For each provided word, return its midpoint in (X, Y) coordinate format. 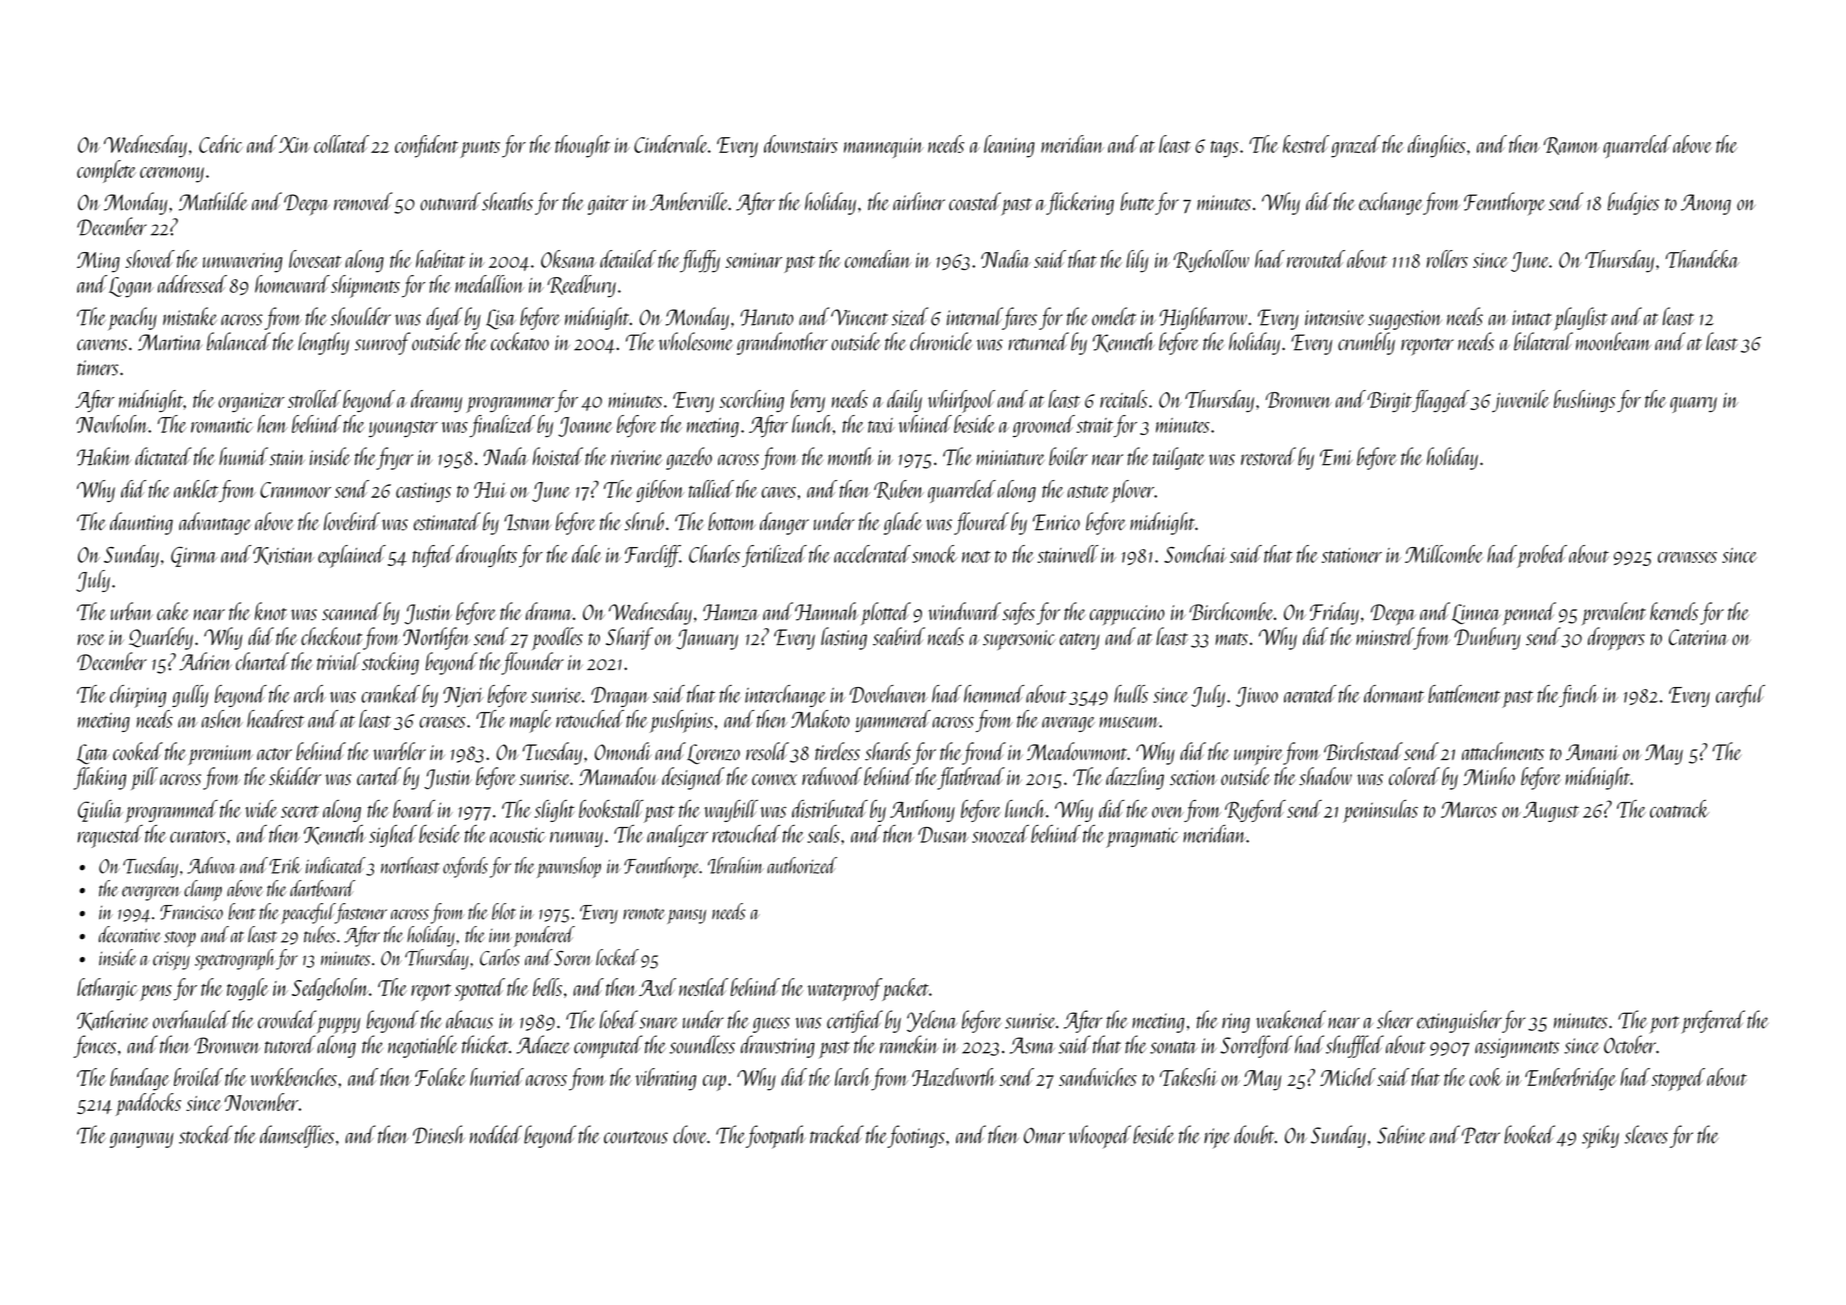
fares (1020, 318)
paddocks (148, 1104)
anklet (196, 489)
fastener (361, 913)
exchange (1391, 203)
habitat (440, 259)
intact (1532, 318)
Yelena (932, 1021)
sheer (1395, 1019)
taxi (881, 425)
